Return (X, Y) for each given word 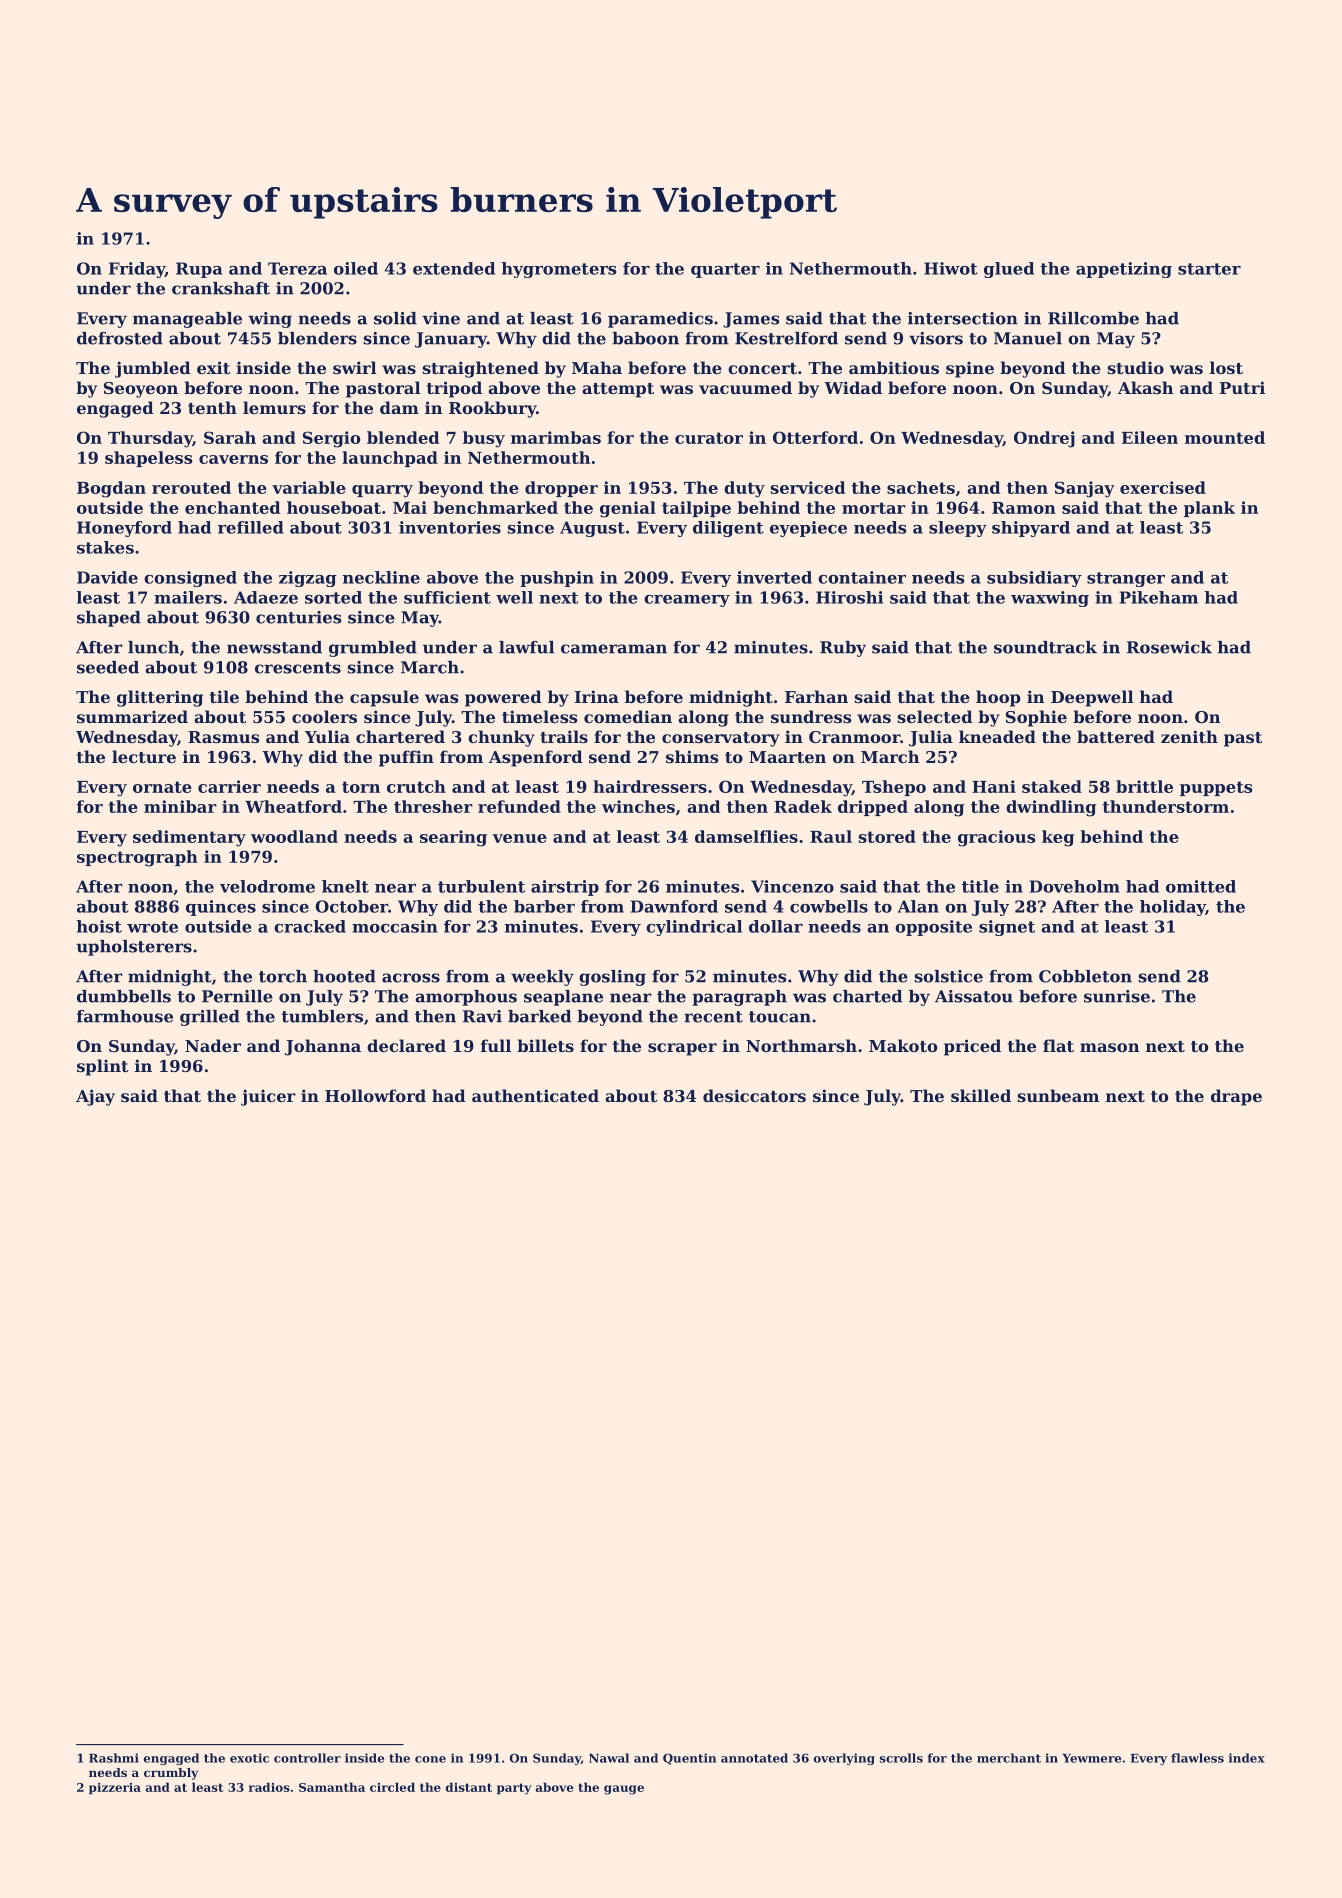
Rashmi (114, 1758)
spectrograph (137, 858)
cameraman (614, 649)
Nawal (609, 1758)
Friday (137, 270)
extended (454, 268)
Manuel (1028, 338)
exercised (1163, 487)
